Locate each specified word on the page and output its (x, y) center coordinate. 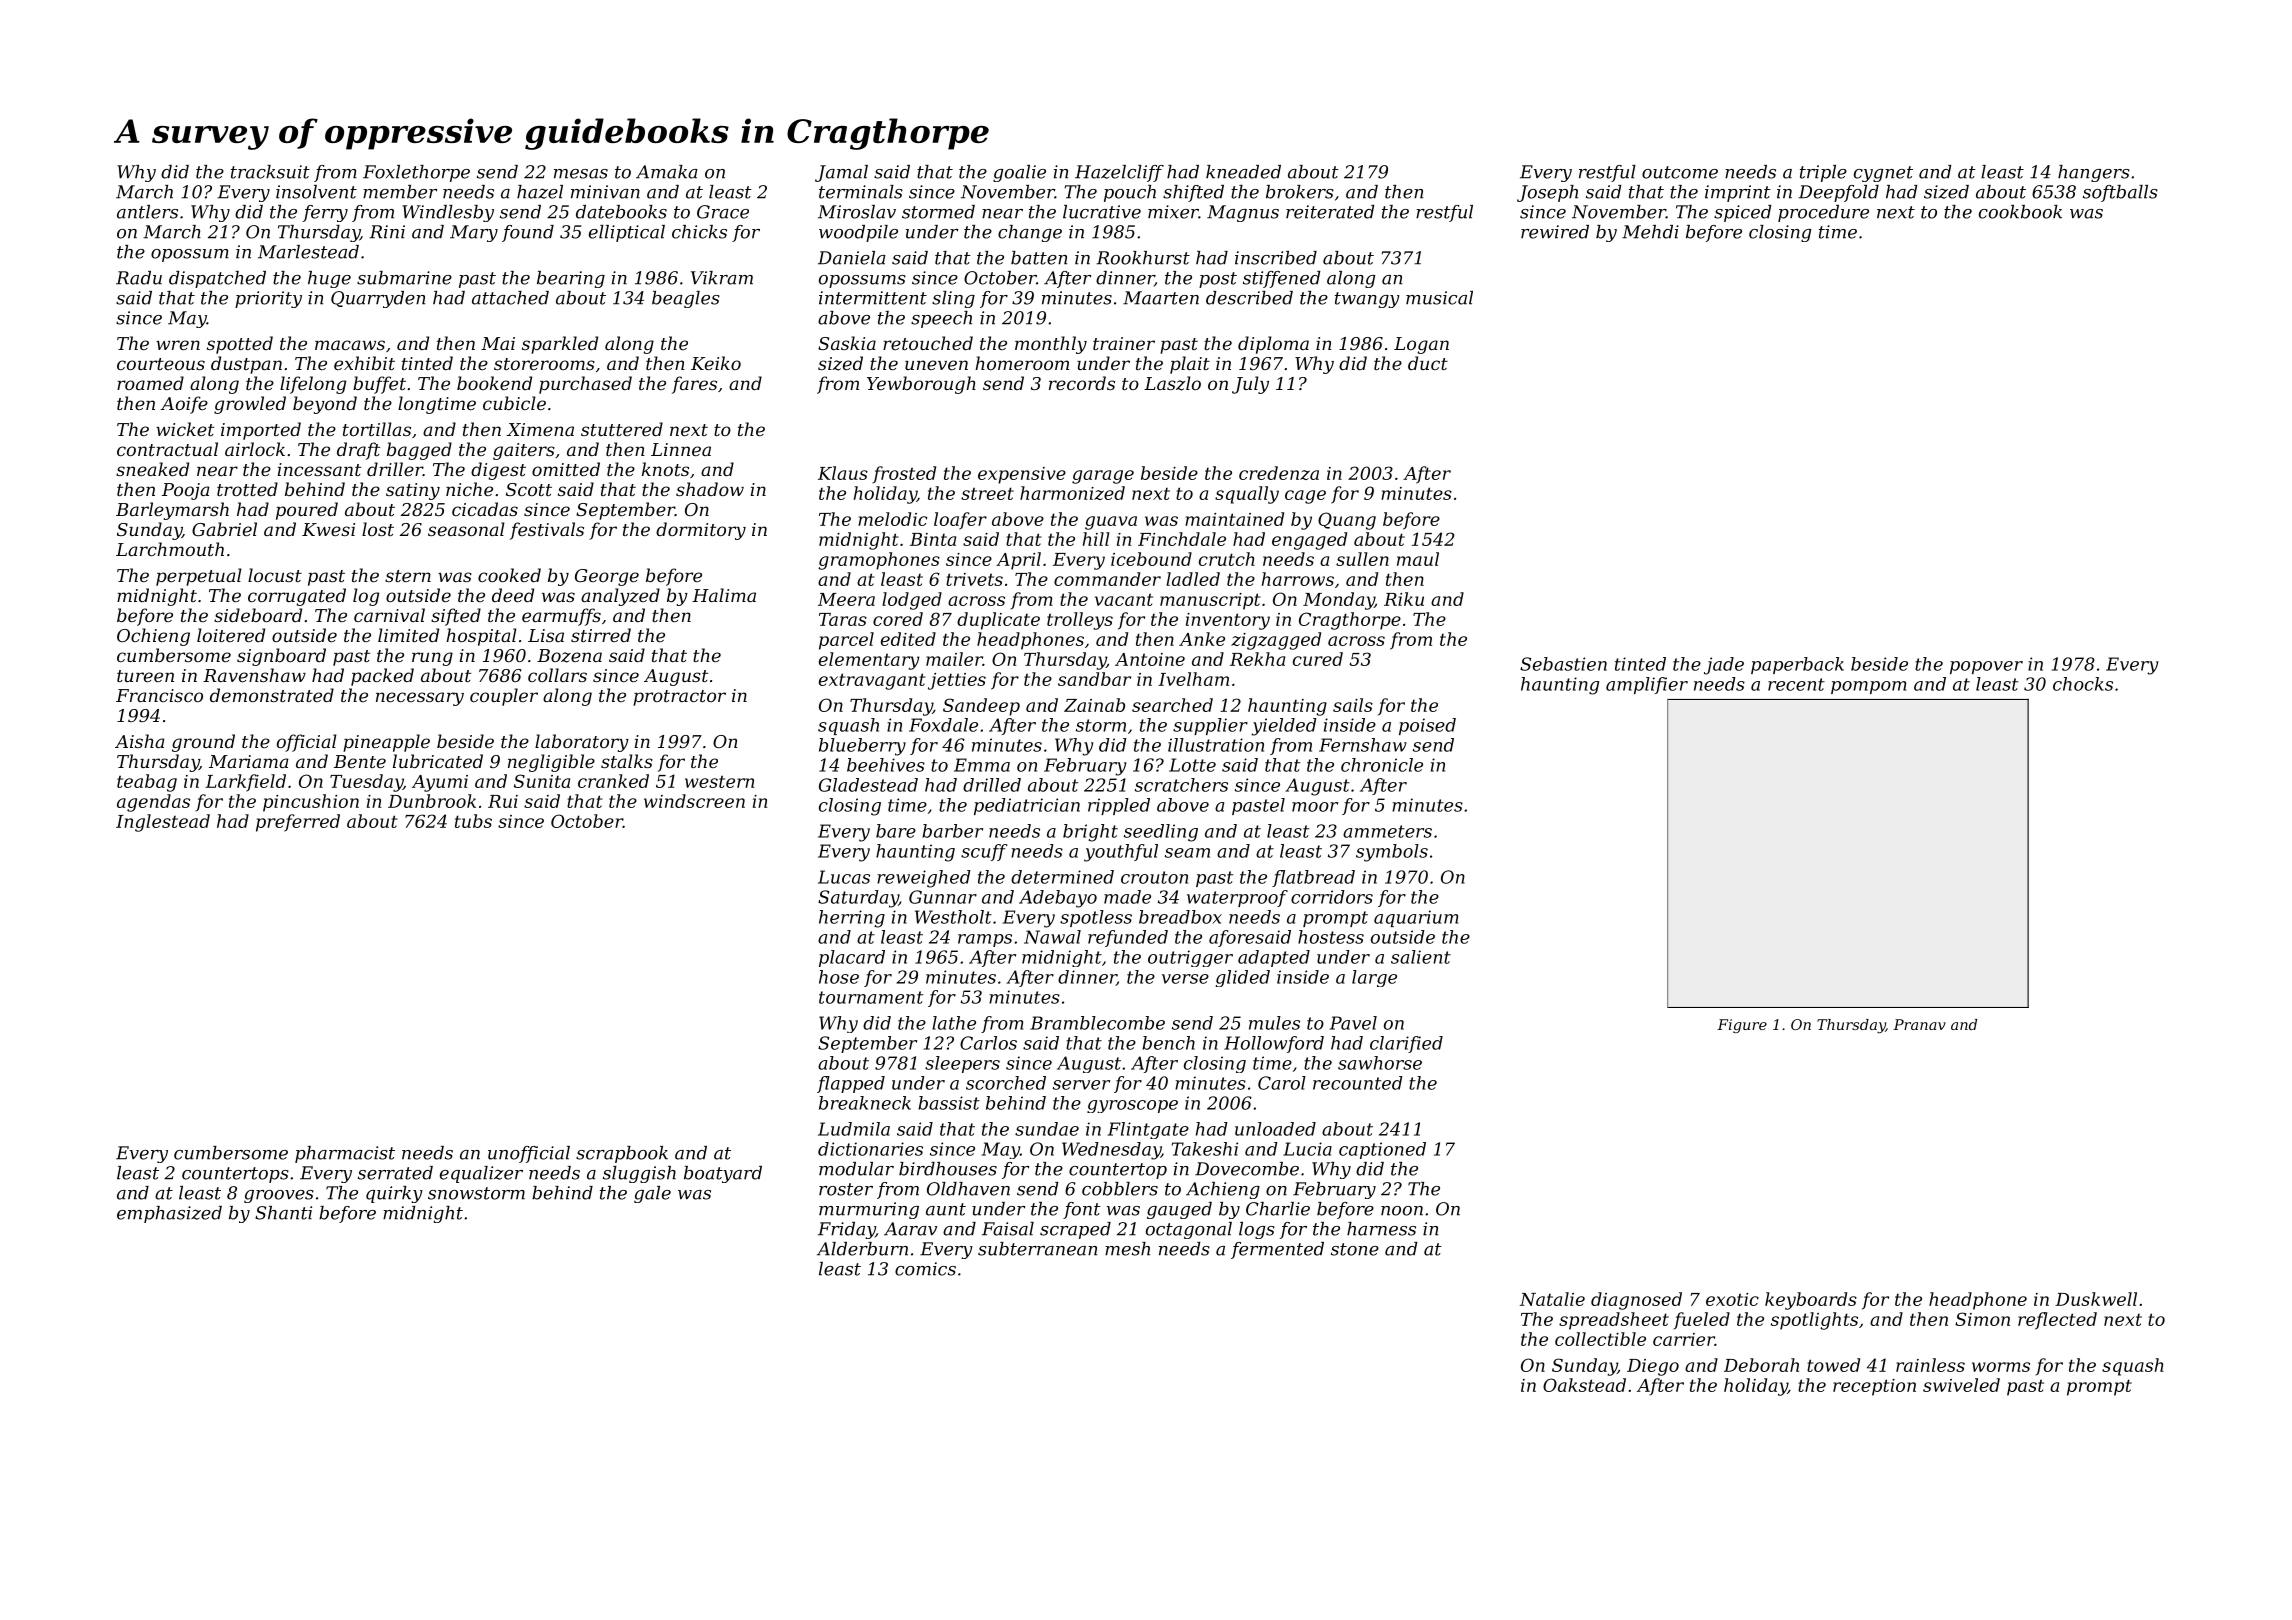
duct (1428, 363)
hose (839, 977)
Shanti (283, 1213)
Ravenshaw (254, 675)
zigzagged (1276, 641)
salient (1421, 957)
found (528, 233)
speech (941, 319)
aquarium (1416, 918)
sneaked (152, 469)
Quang (1347, 521)
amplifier (1647, 685)
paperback (1797, 665)
